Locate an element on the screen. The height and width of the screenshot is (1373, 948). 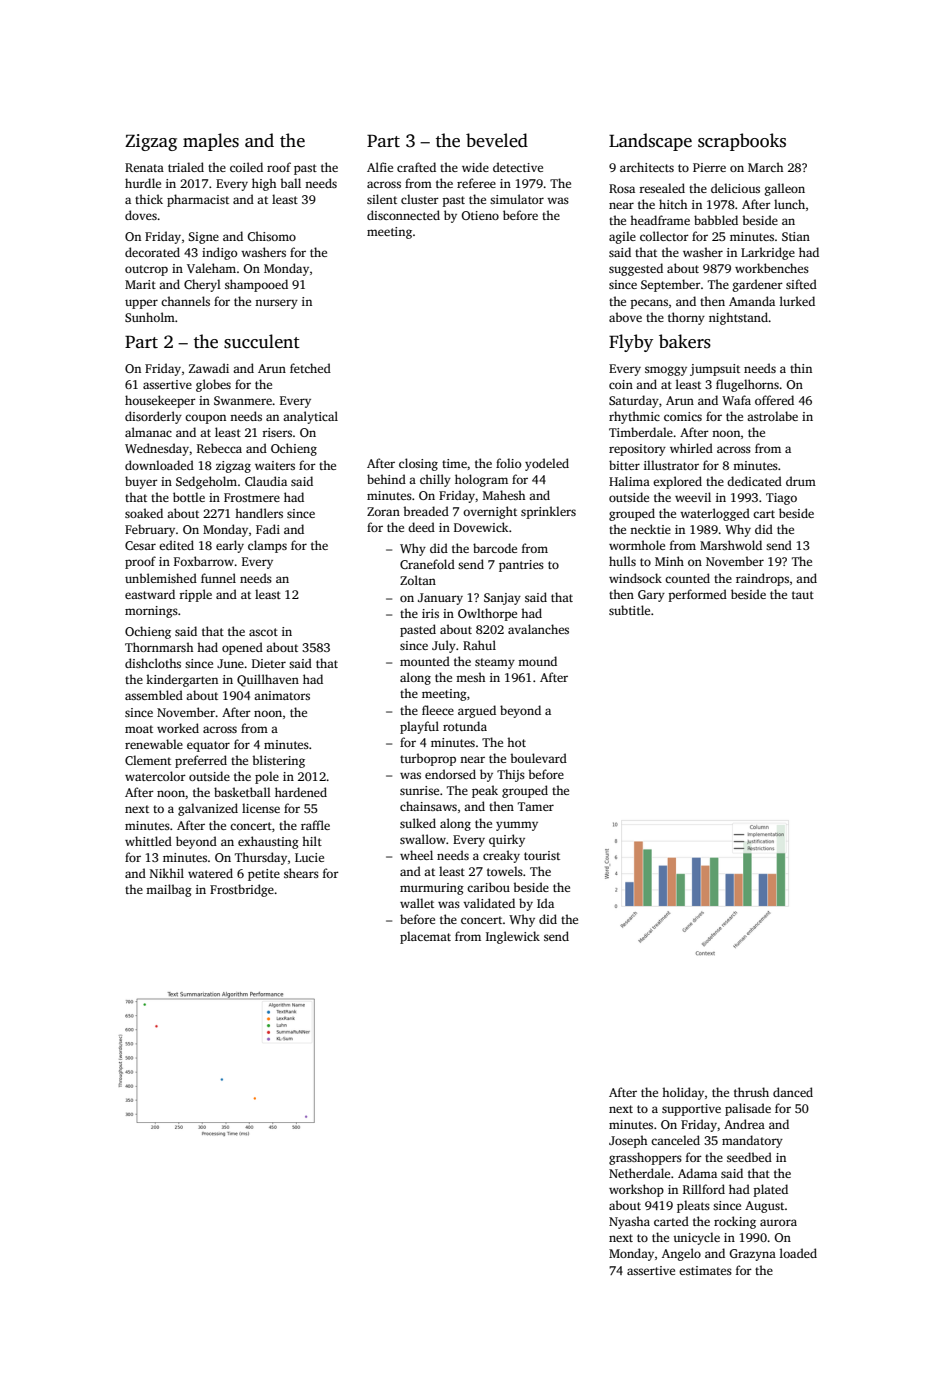
Sunholm is located at coordinates (150, 317).
